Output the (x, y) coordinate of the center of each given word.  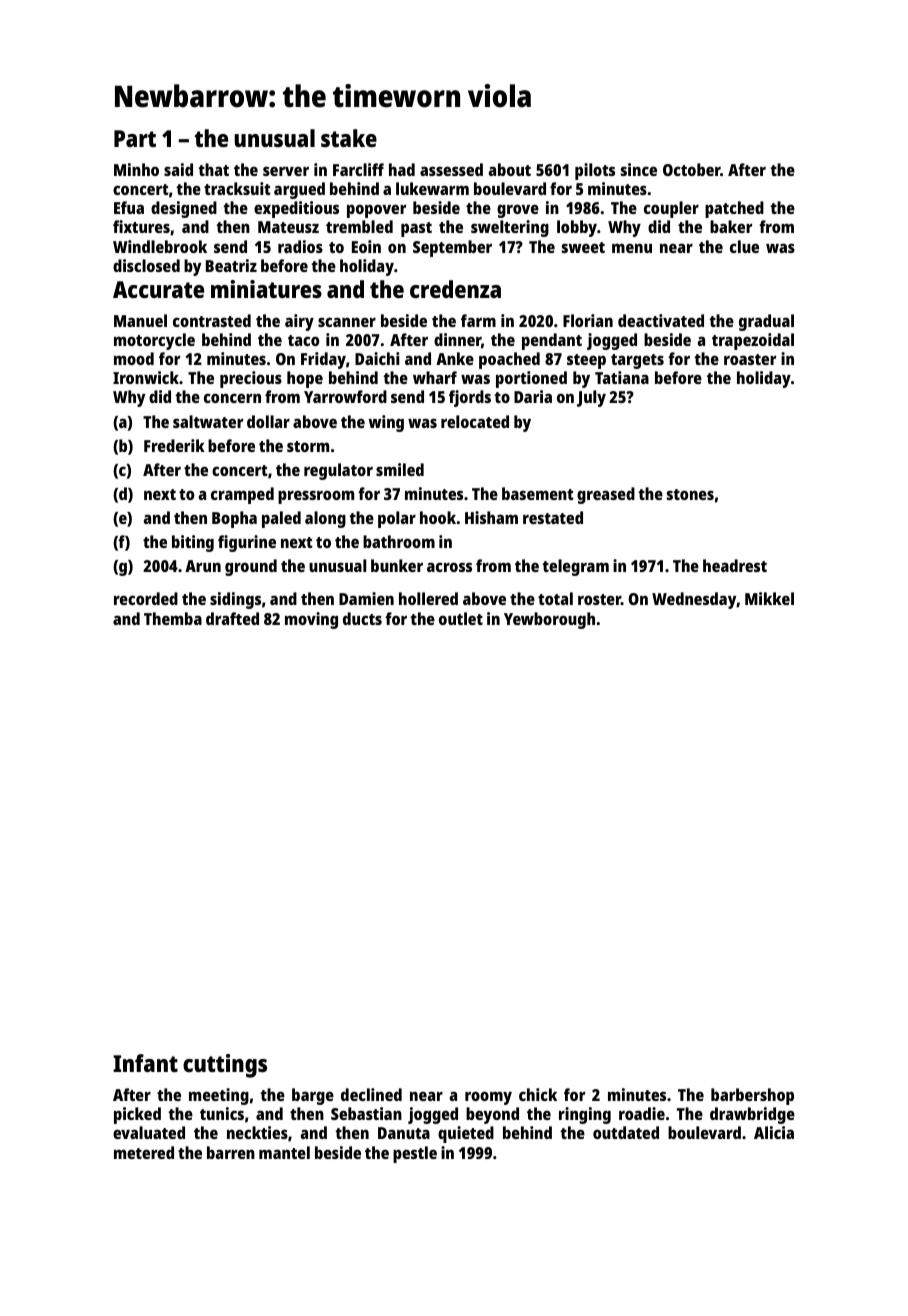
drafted (232, 618)
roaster (750, 359)
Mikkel (769, 598)
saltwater (208, 421)
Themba (173, 618)
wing (386, 423)
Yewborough (549, 620)
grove (518, 211)
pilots (595, 171)
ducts (362, 618)
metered (144, 1152)
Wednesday (694, 600)
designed (184, 209)
